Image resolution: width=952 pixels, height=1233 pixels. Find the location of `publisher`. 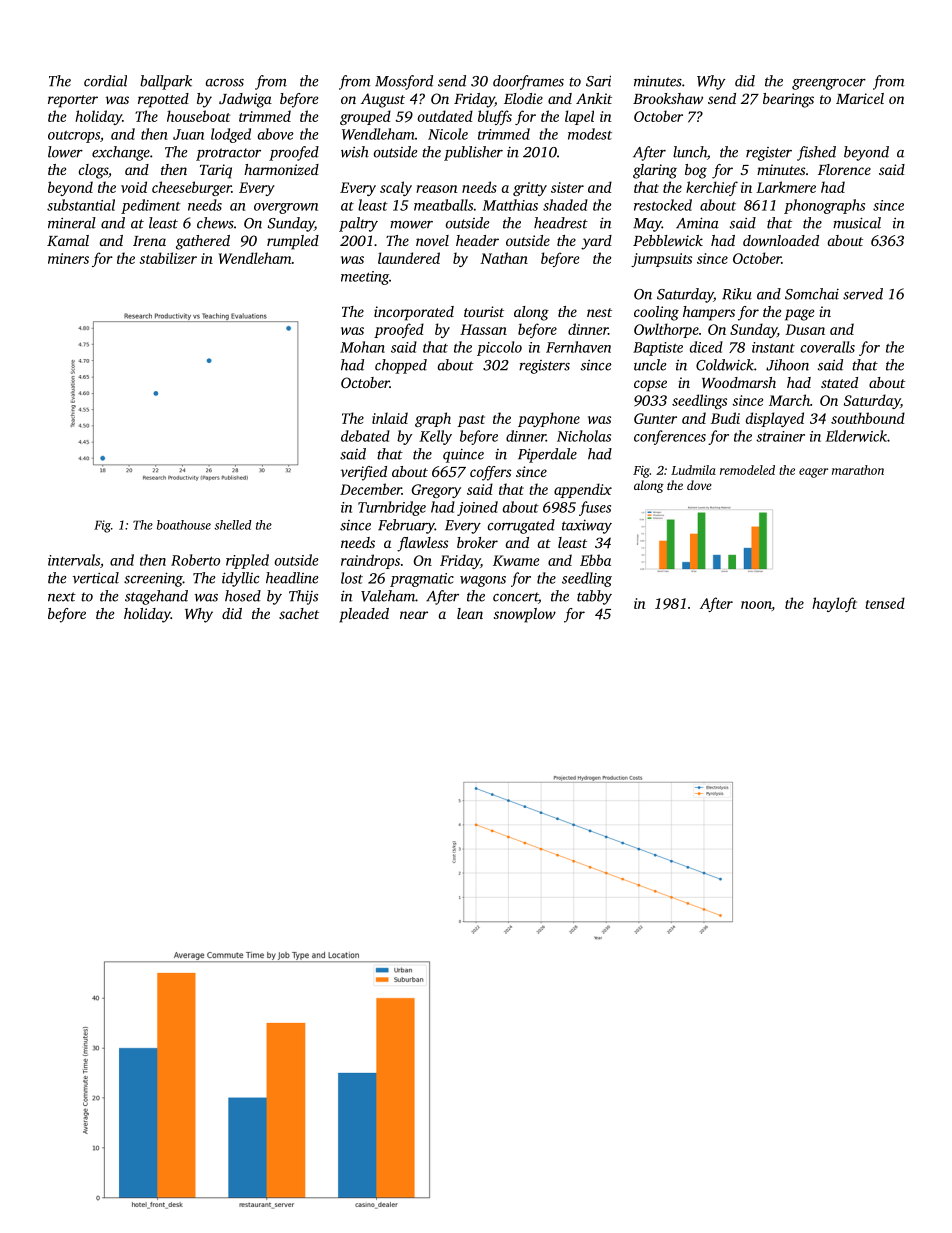

publisher is located at coordinates (473, 153).
